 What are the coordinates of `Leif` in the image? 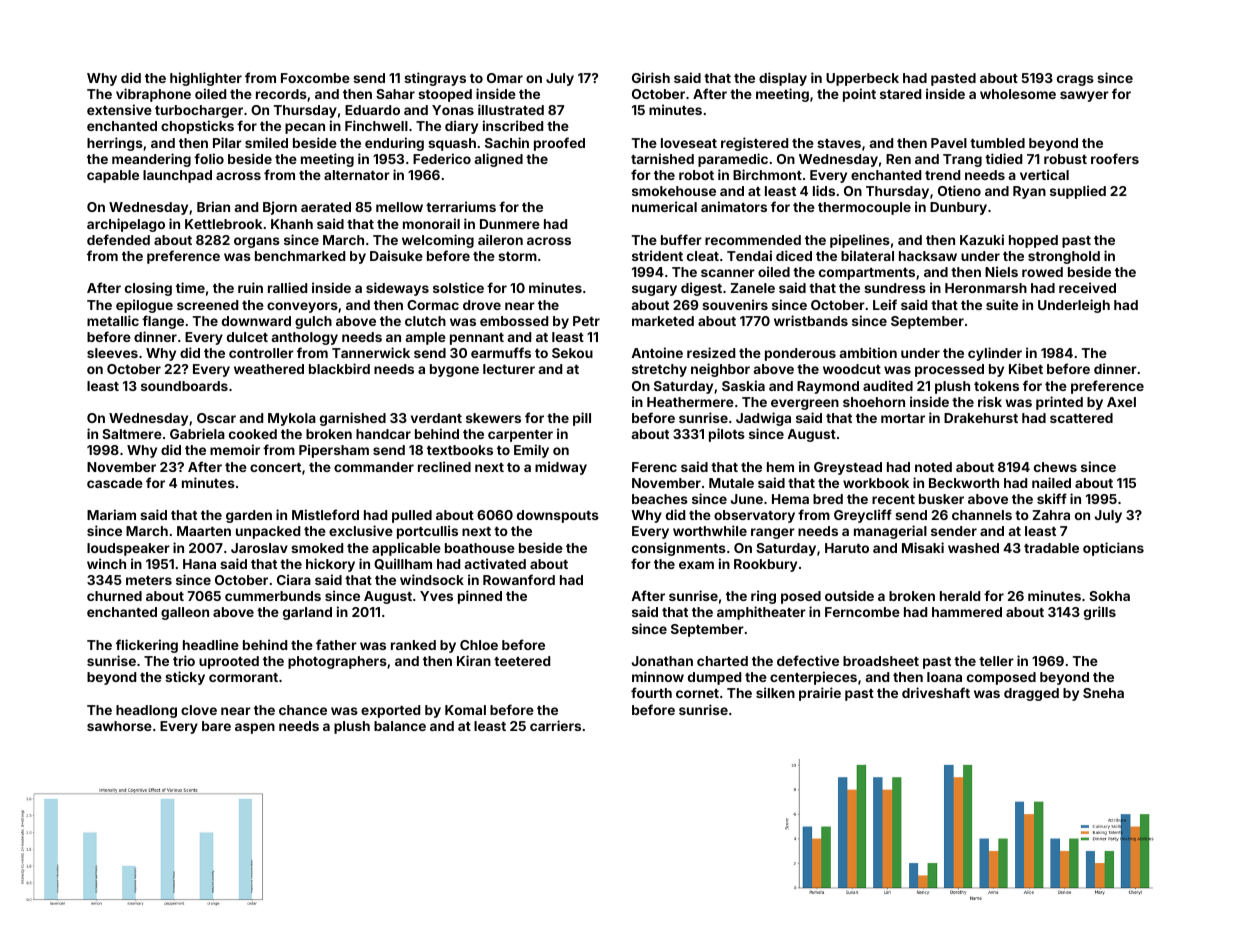 It's located at (885, 304).
